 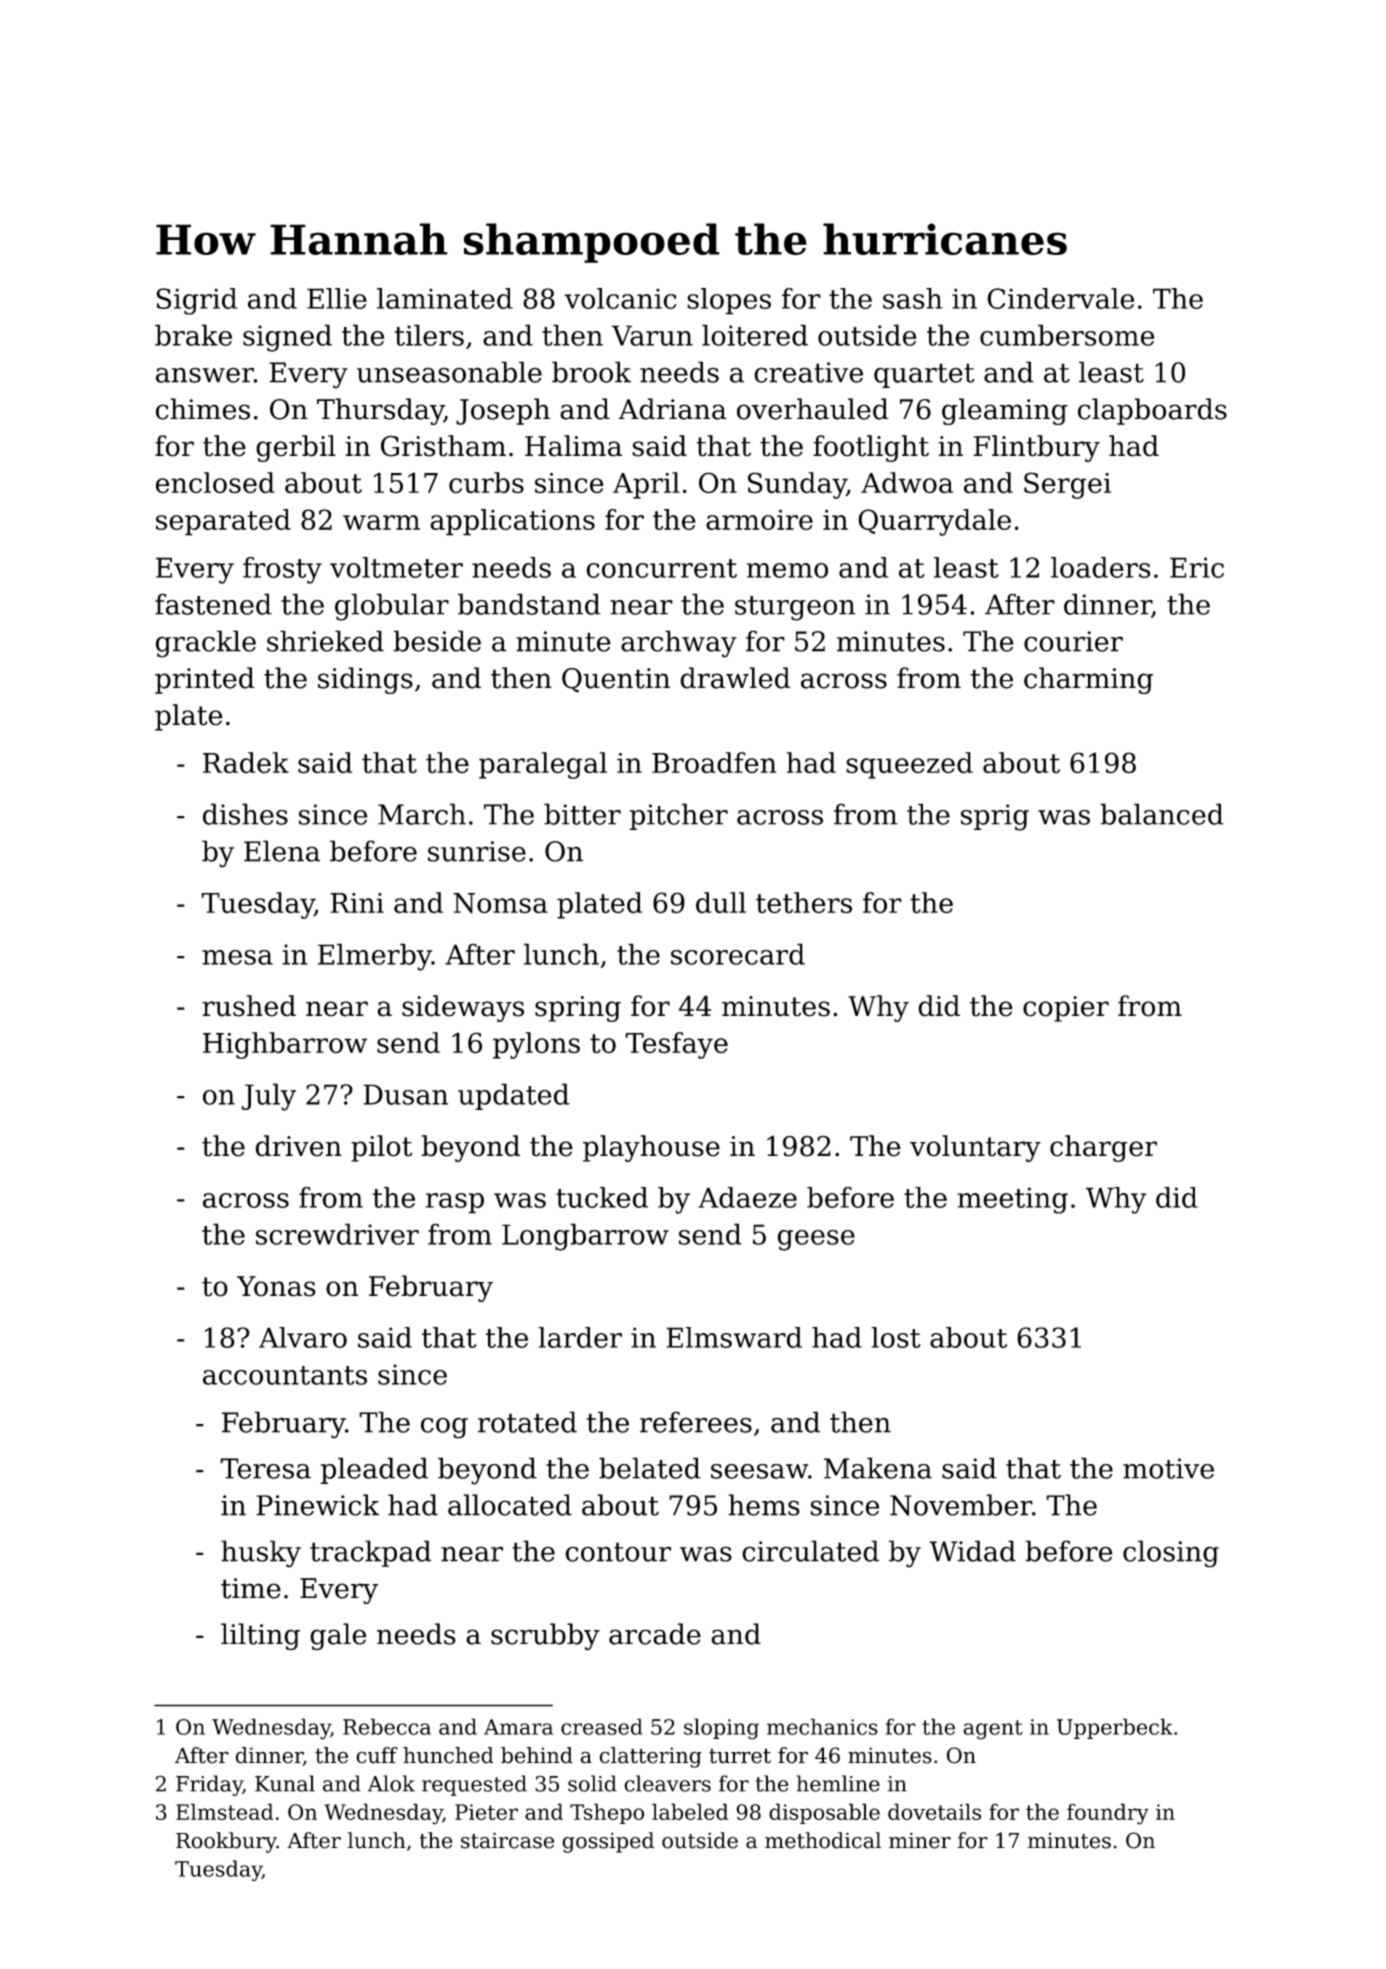 What do you see at coordinates (268, 1097) in the screenshot?
I see `July` at bounding box center [268, 1097].
